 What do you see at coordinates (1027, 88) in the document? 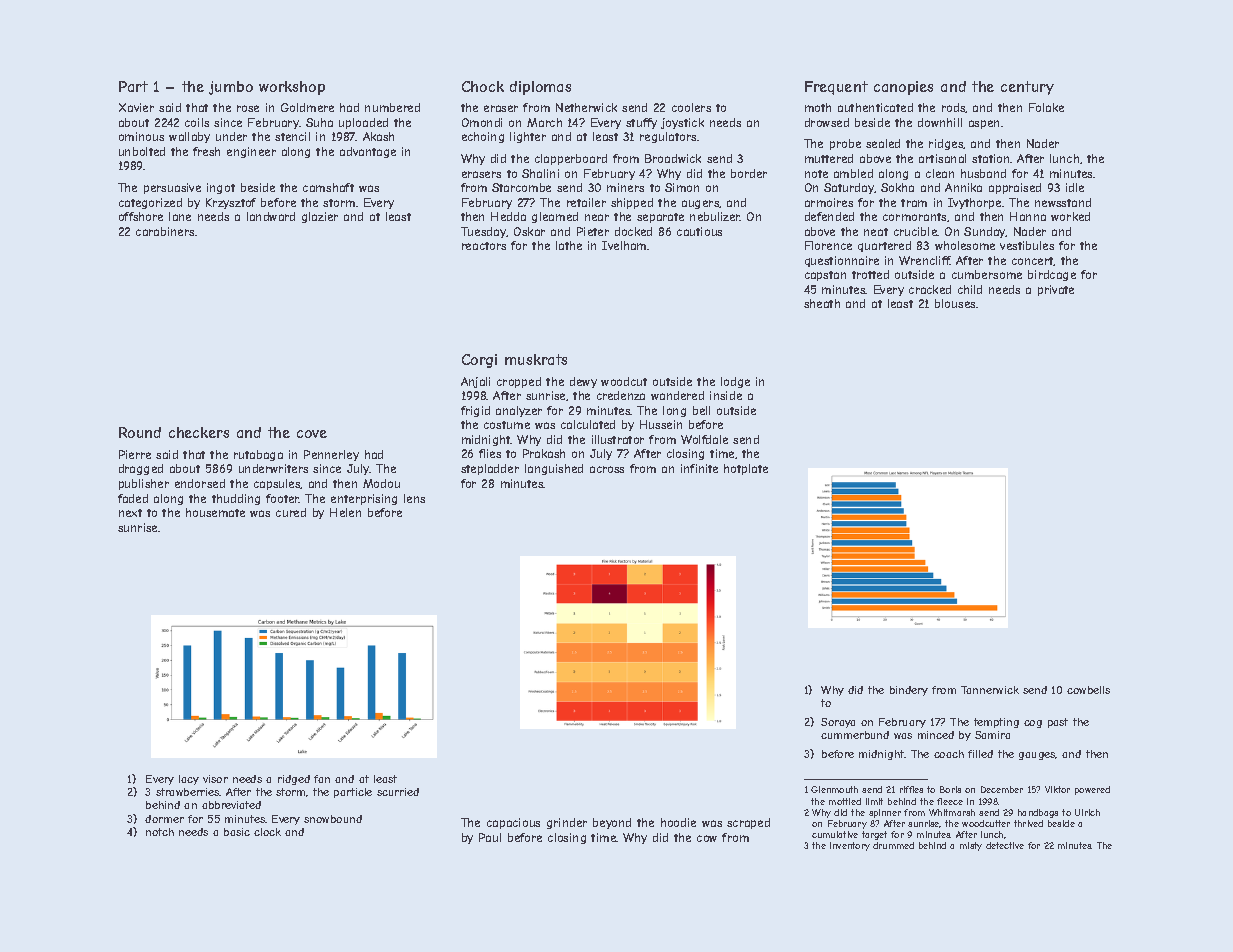
I see `century` at bounding box center [1027, 88].
